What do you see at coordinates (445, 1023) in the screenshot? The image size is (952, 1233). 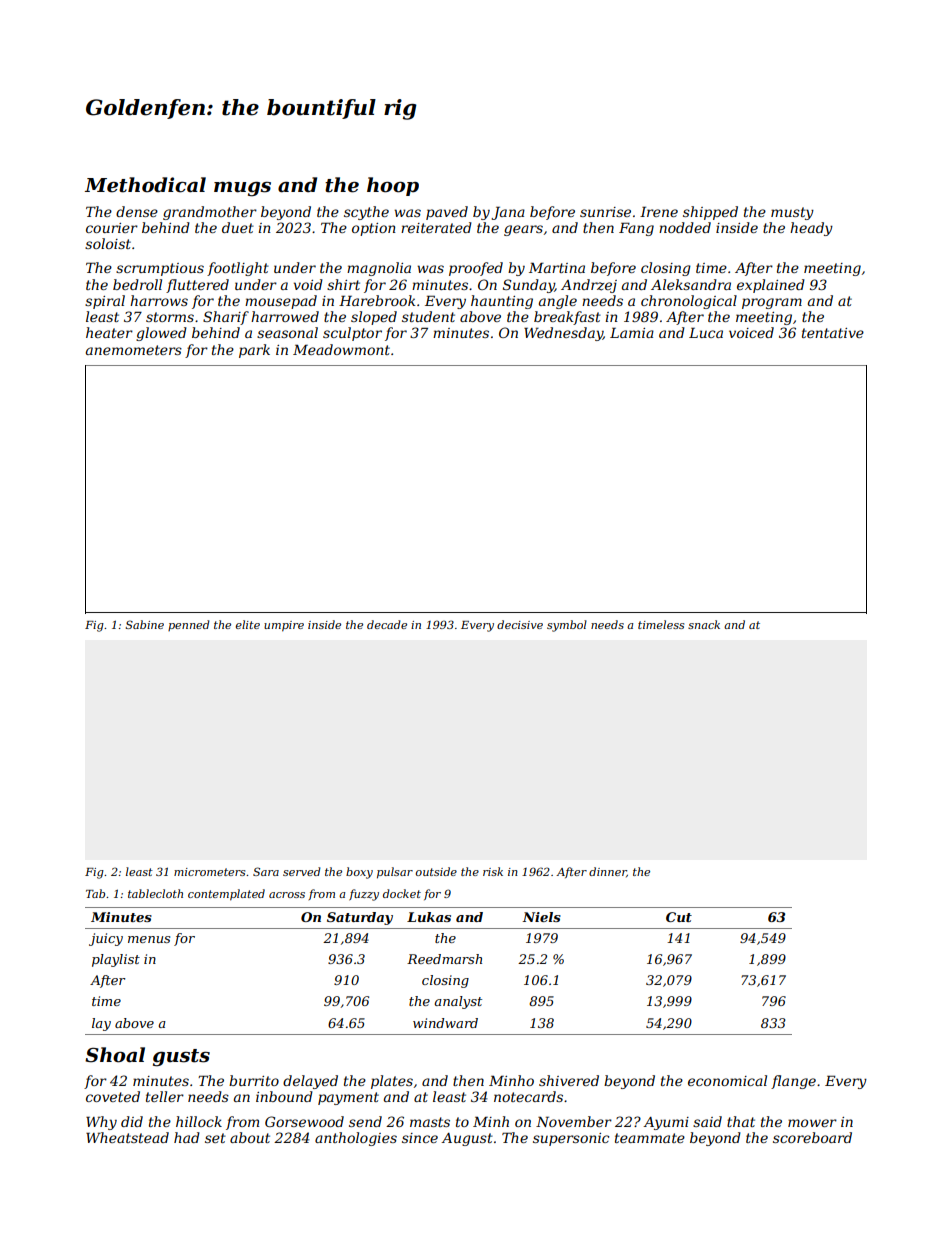 I see `windward` at bounding box center [445, 1023].
